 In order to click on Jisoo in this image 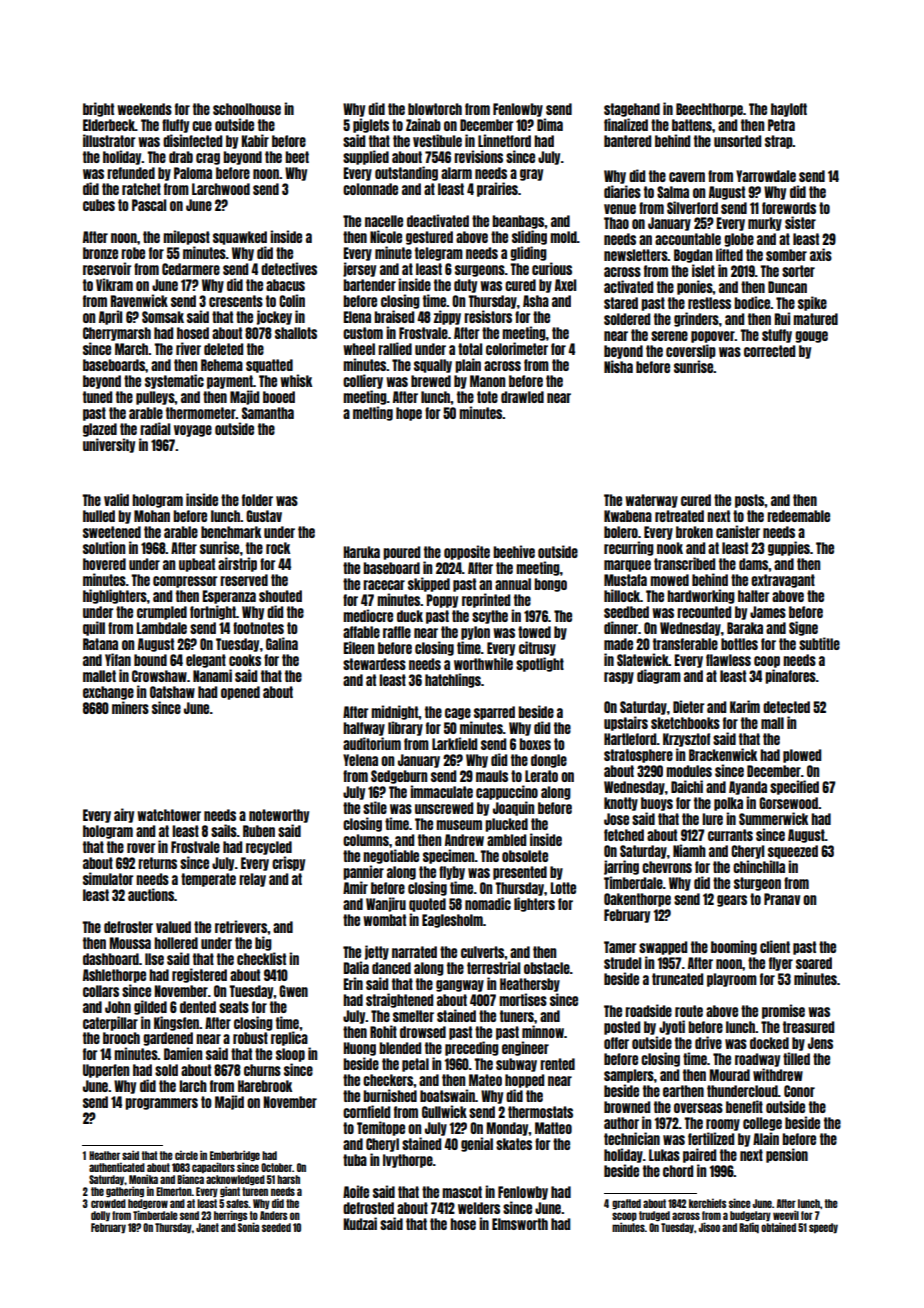, I will do `click(709, 1227)`.
